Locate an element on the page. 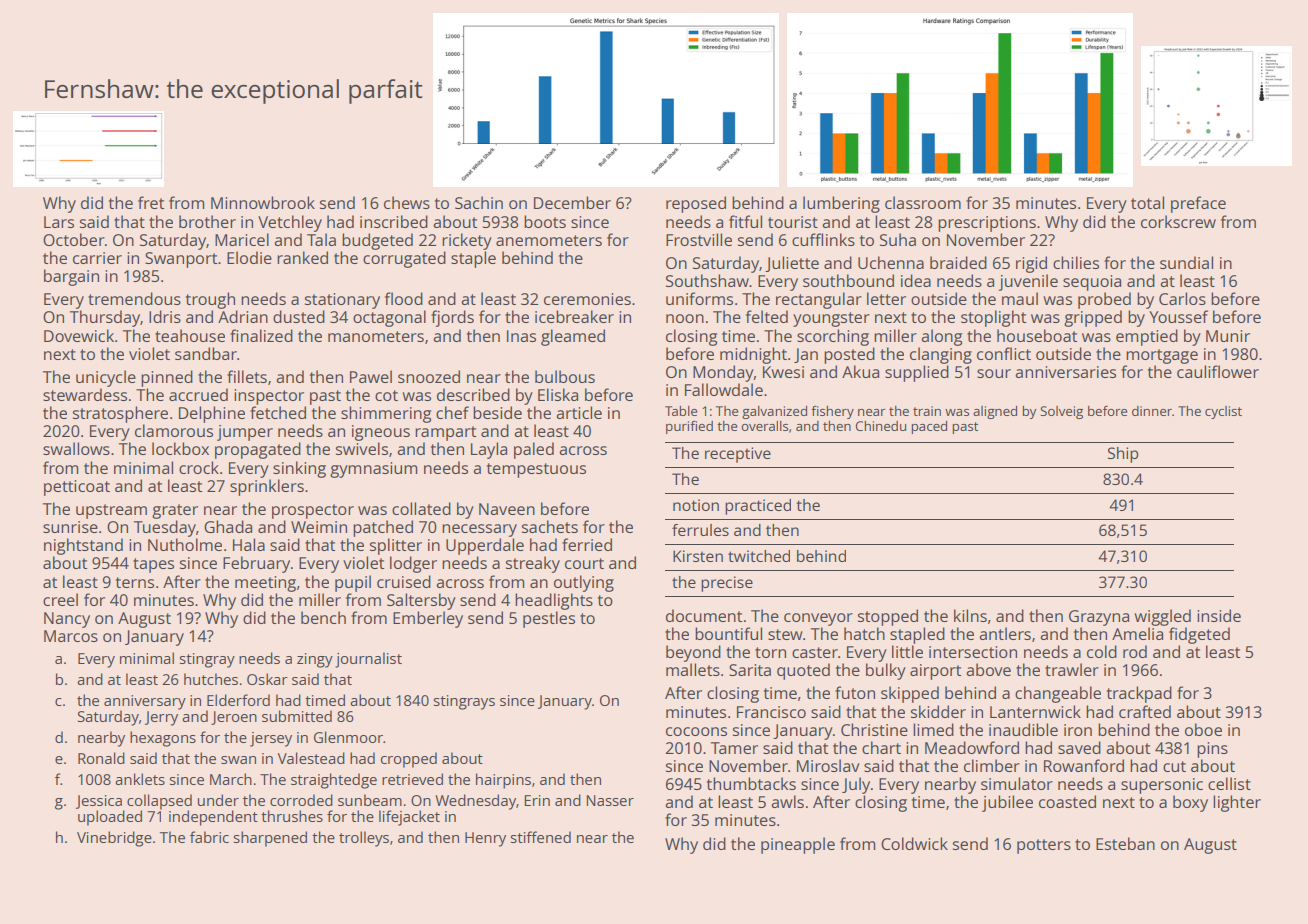  clanging is located at coordinates (941, 355).
